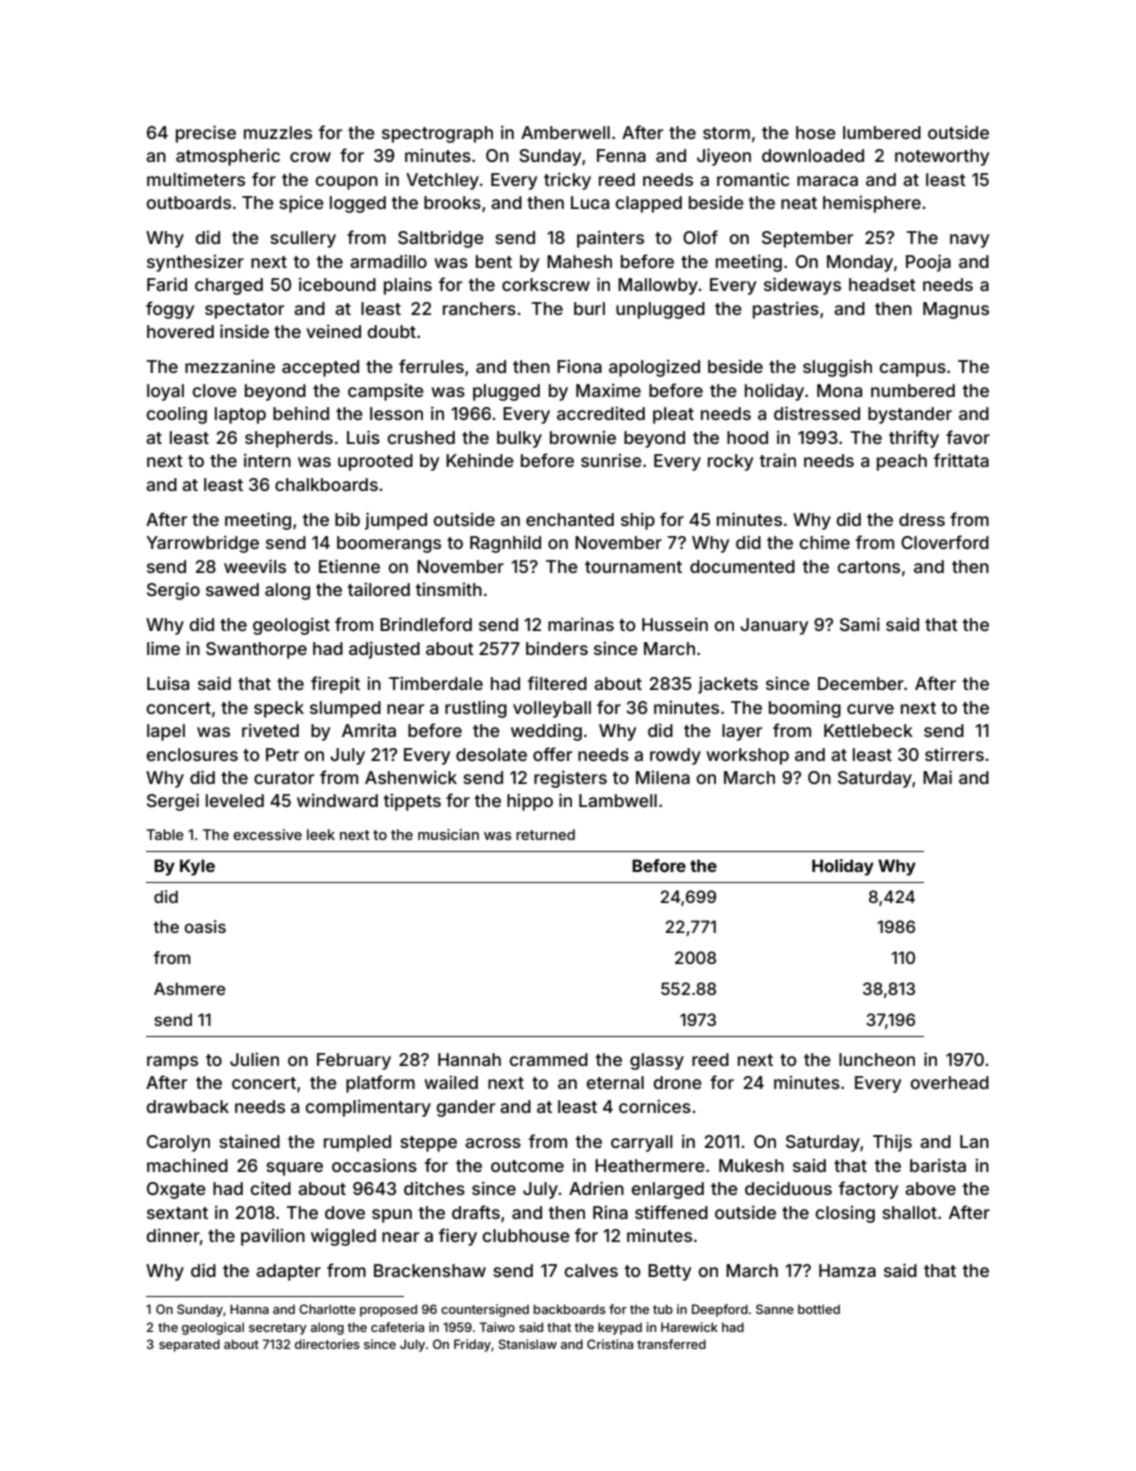  I want to click on spectrograph, so click(437, 134).
